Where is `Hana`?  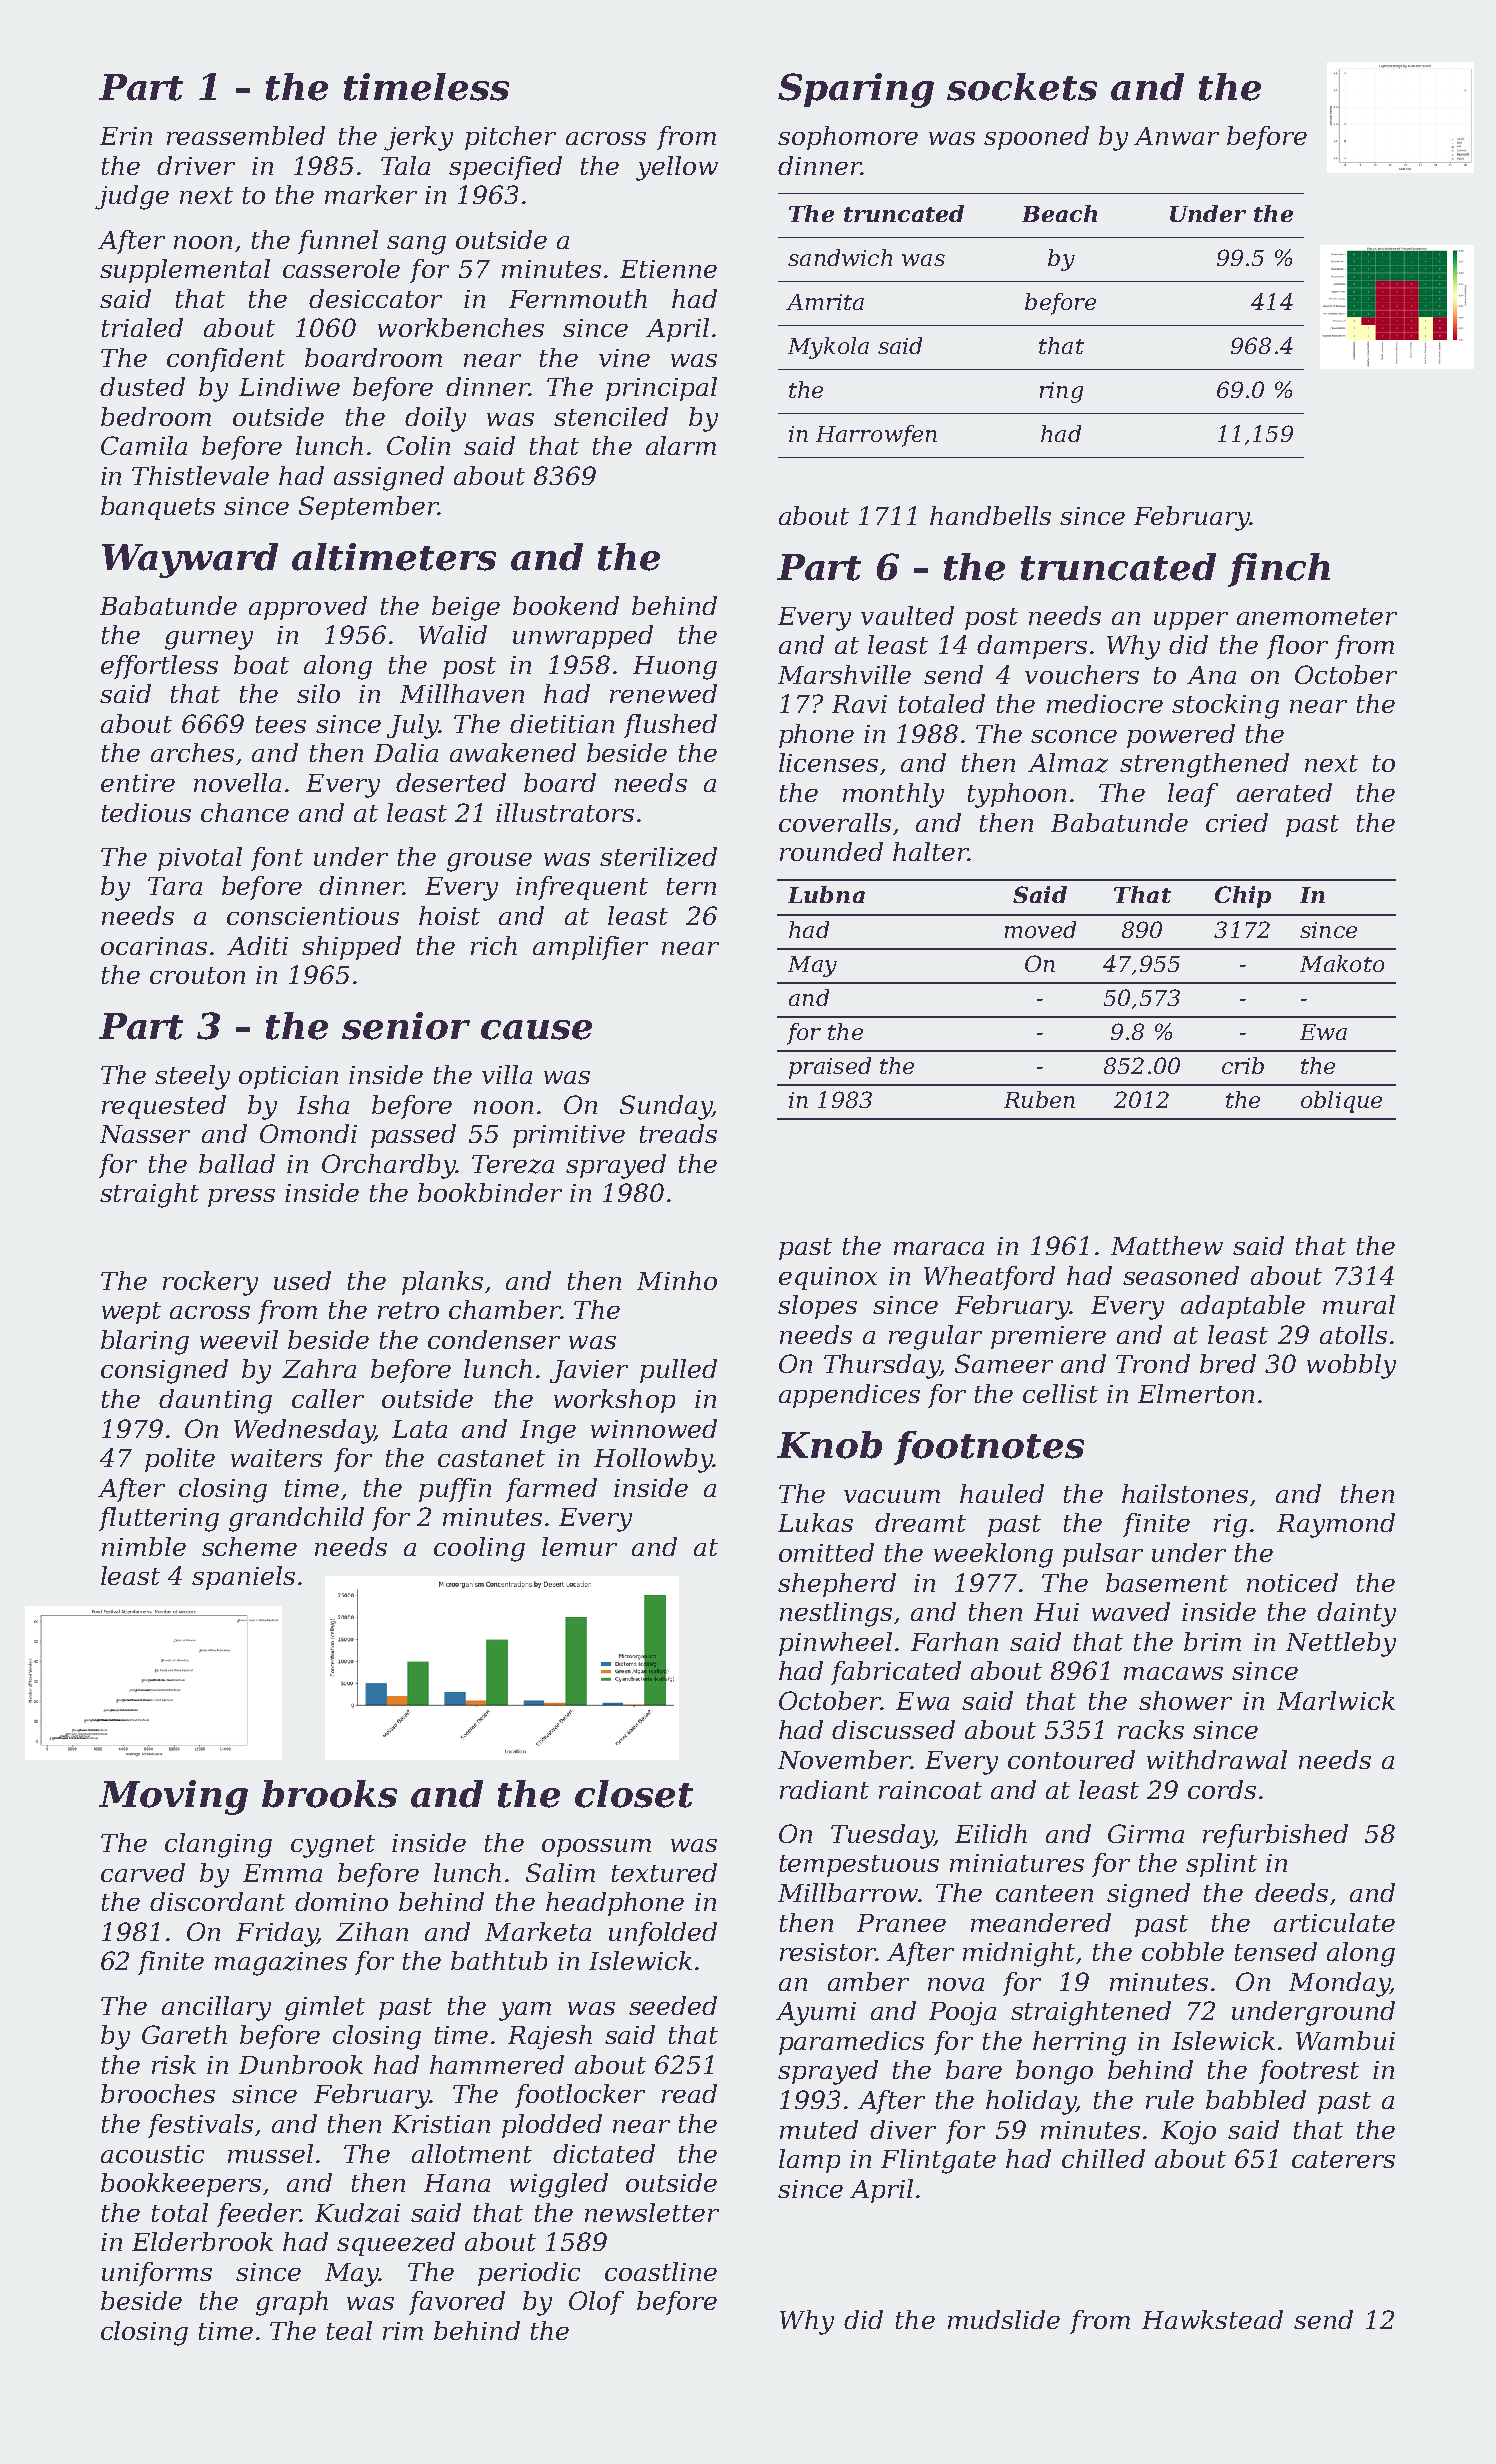
Hana is located at coordinates (457, 2183).
